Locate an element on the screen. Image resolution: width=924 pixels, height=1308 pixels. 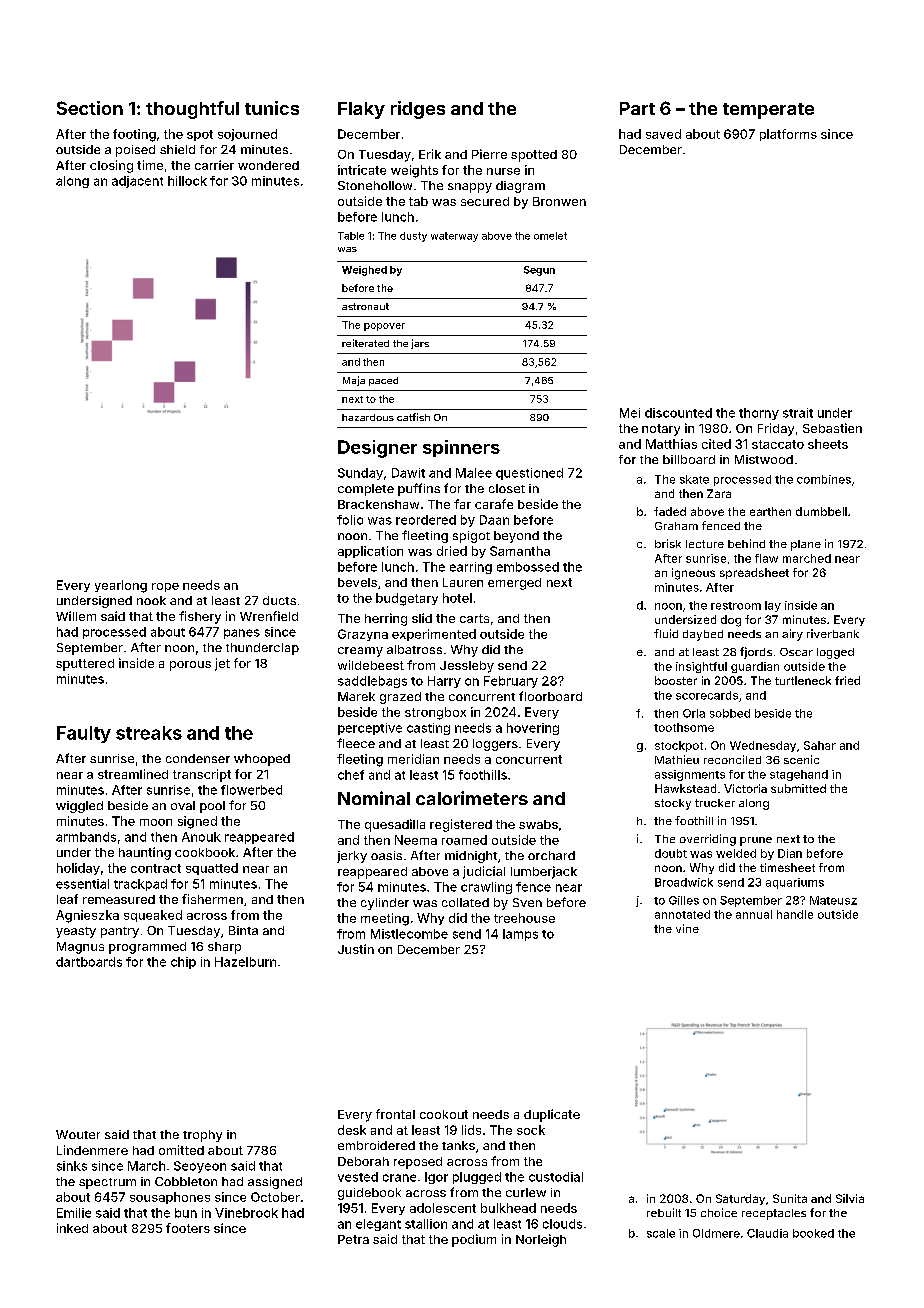
temperate is located at coordinates (768, 111).
